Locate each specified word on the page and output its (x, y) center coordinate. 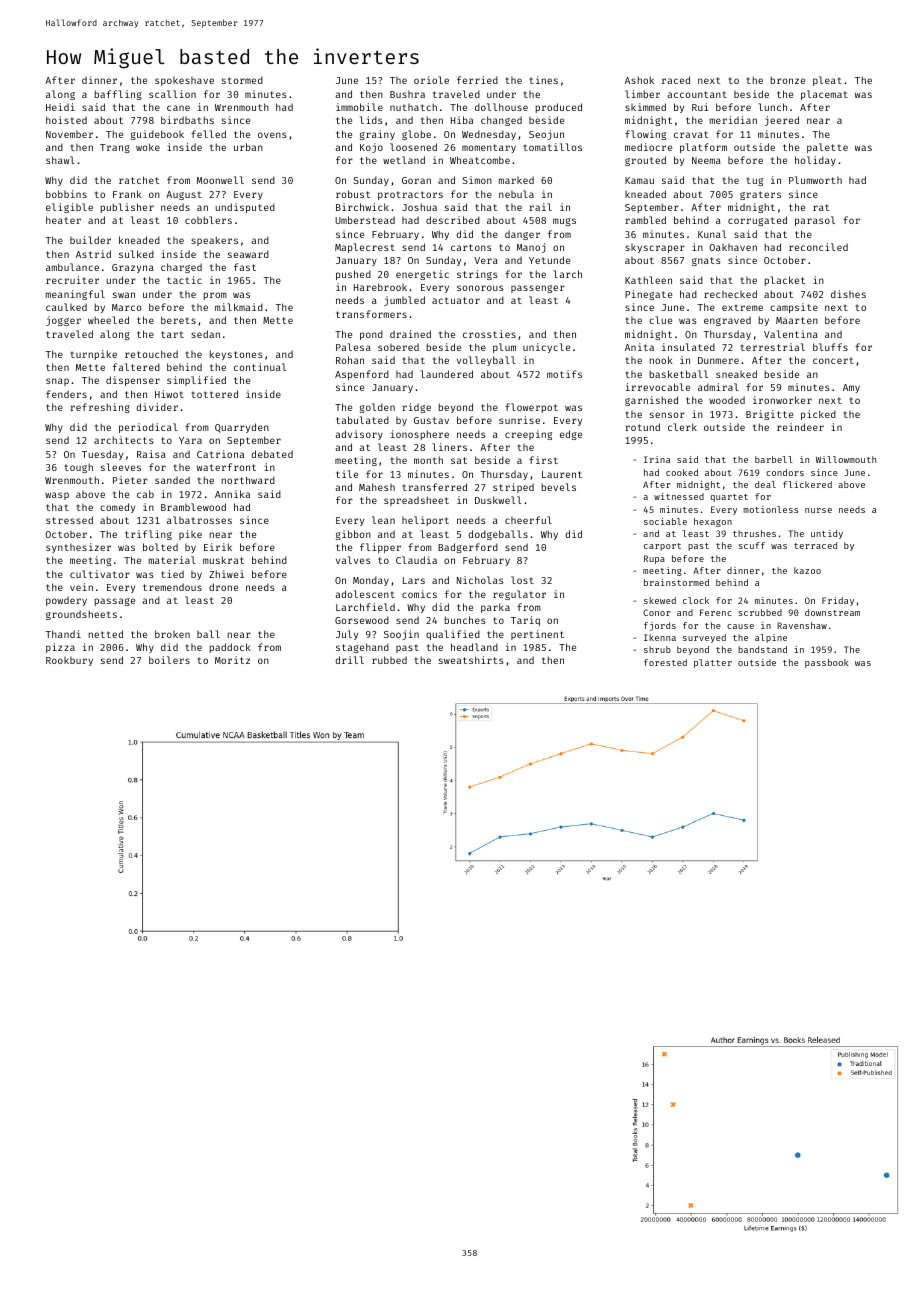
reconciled (818, 247)
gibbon (353, 535)
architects (124, 440)
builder (90, 240)
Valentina (791, 334)
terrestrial (773, 347)
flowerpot (531, 408)
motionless (770, 509)
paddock (230, 648)
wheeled (108, 320)
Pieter (130, 480)
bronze (788, 80)
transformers (371, 314)
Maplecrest (365, 248)
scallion (172, 94)
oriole (431, 80)
